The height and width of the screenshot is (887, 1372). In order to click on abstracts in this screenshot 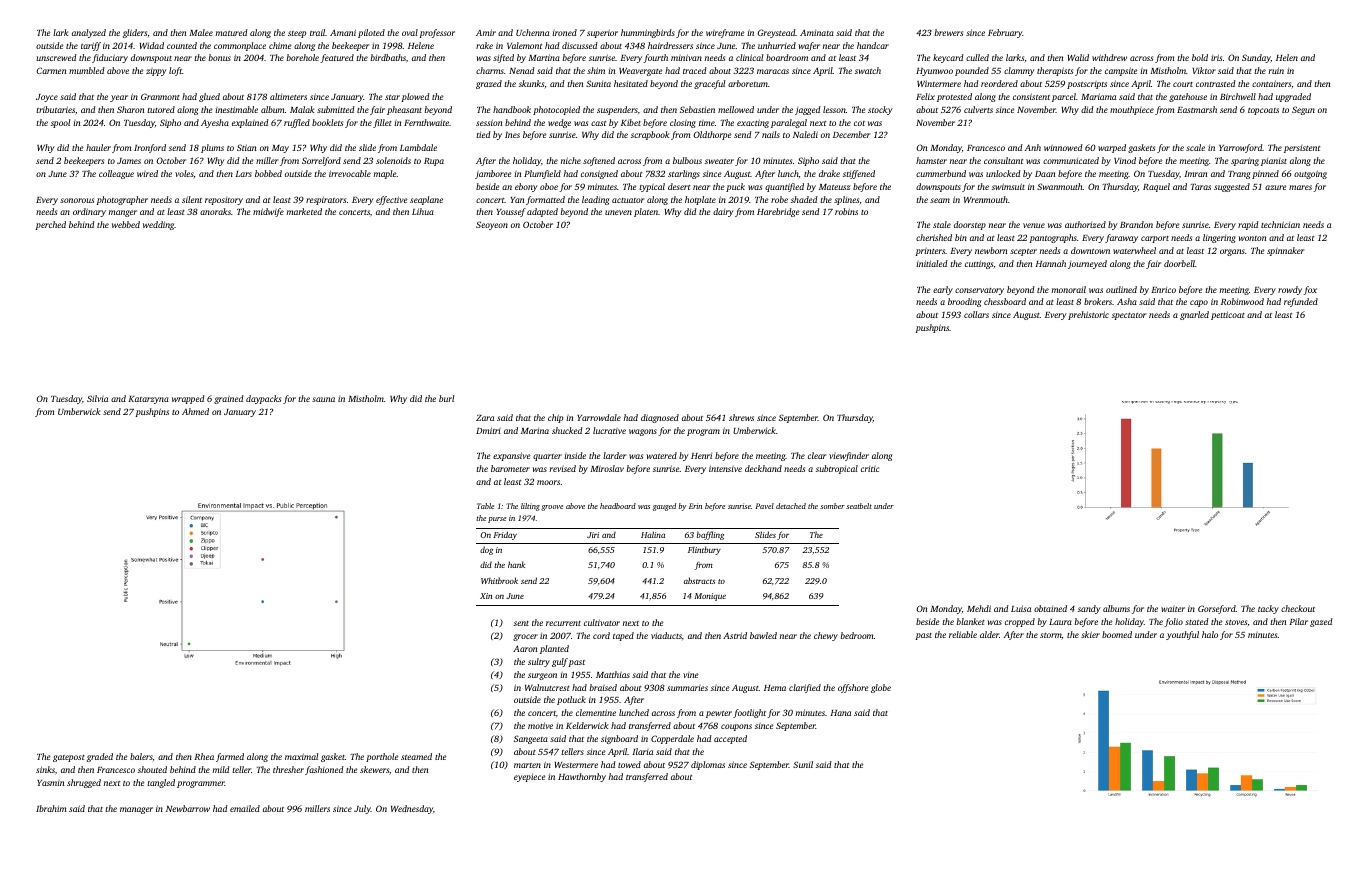, I will do `click(699, 580)`.
